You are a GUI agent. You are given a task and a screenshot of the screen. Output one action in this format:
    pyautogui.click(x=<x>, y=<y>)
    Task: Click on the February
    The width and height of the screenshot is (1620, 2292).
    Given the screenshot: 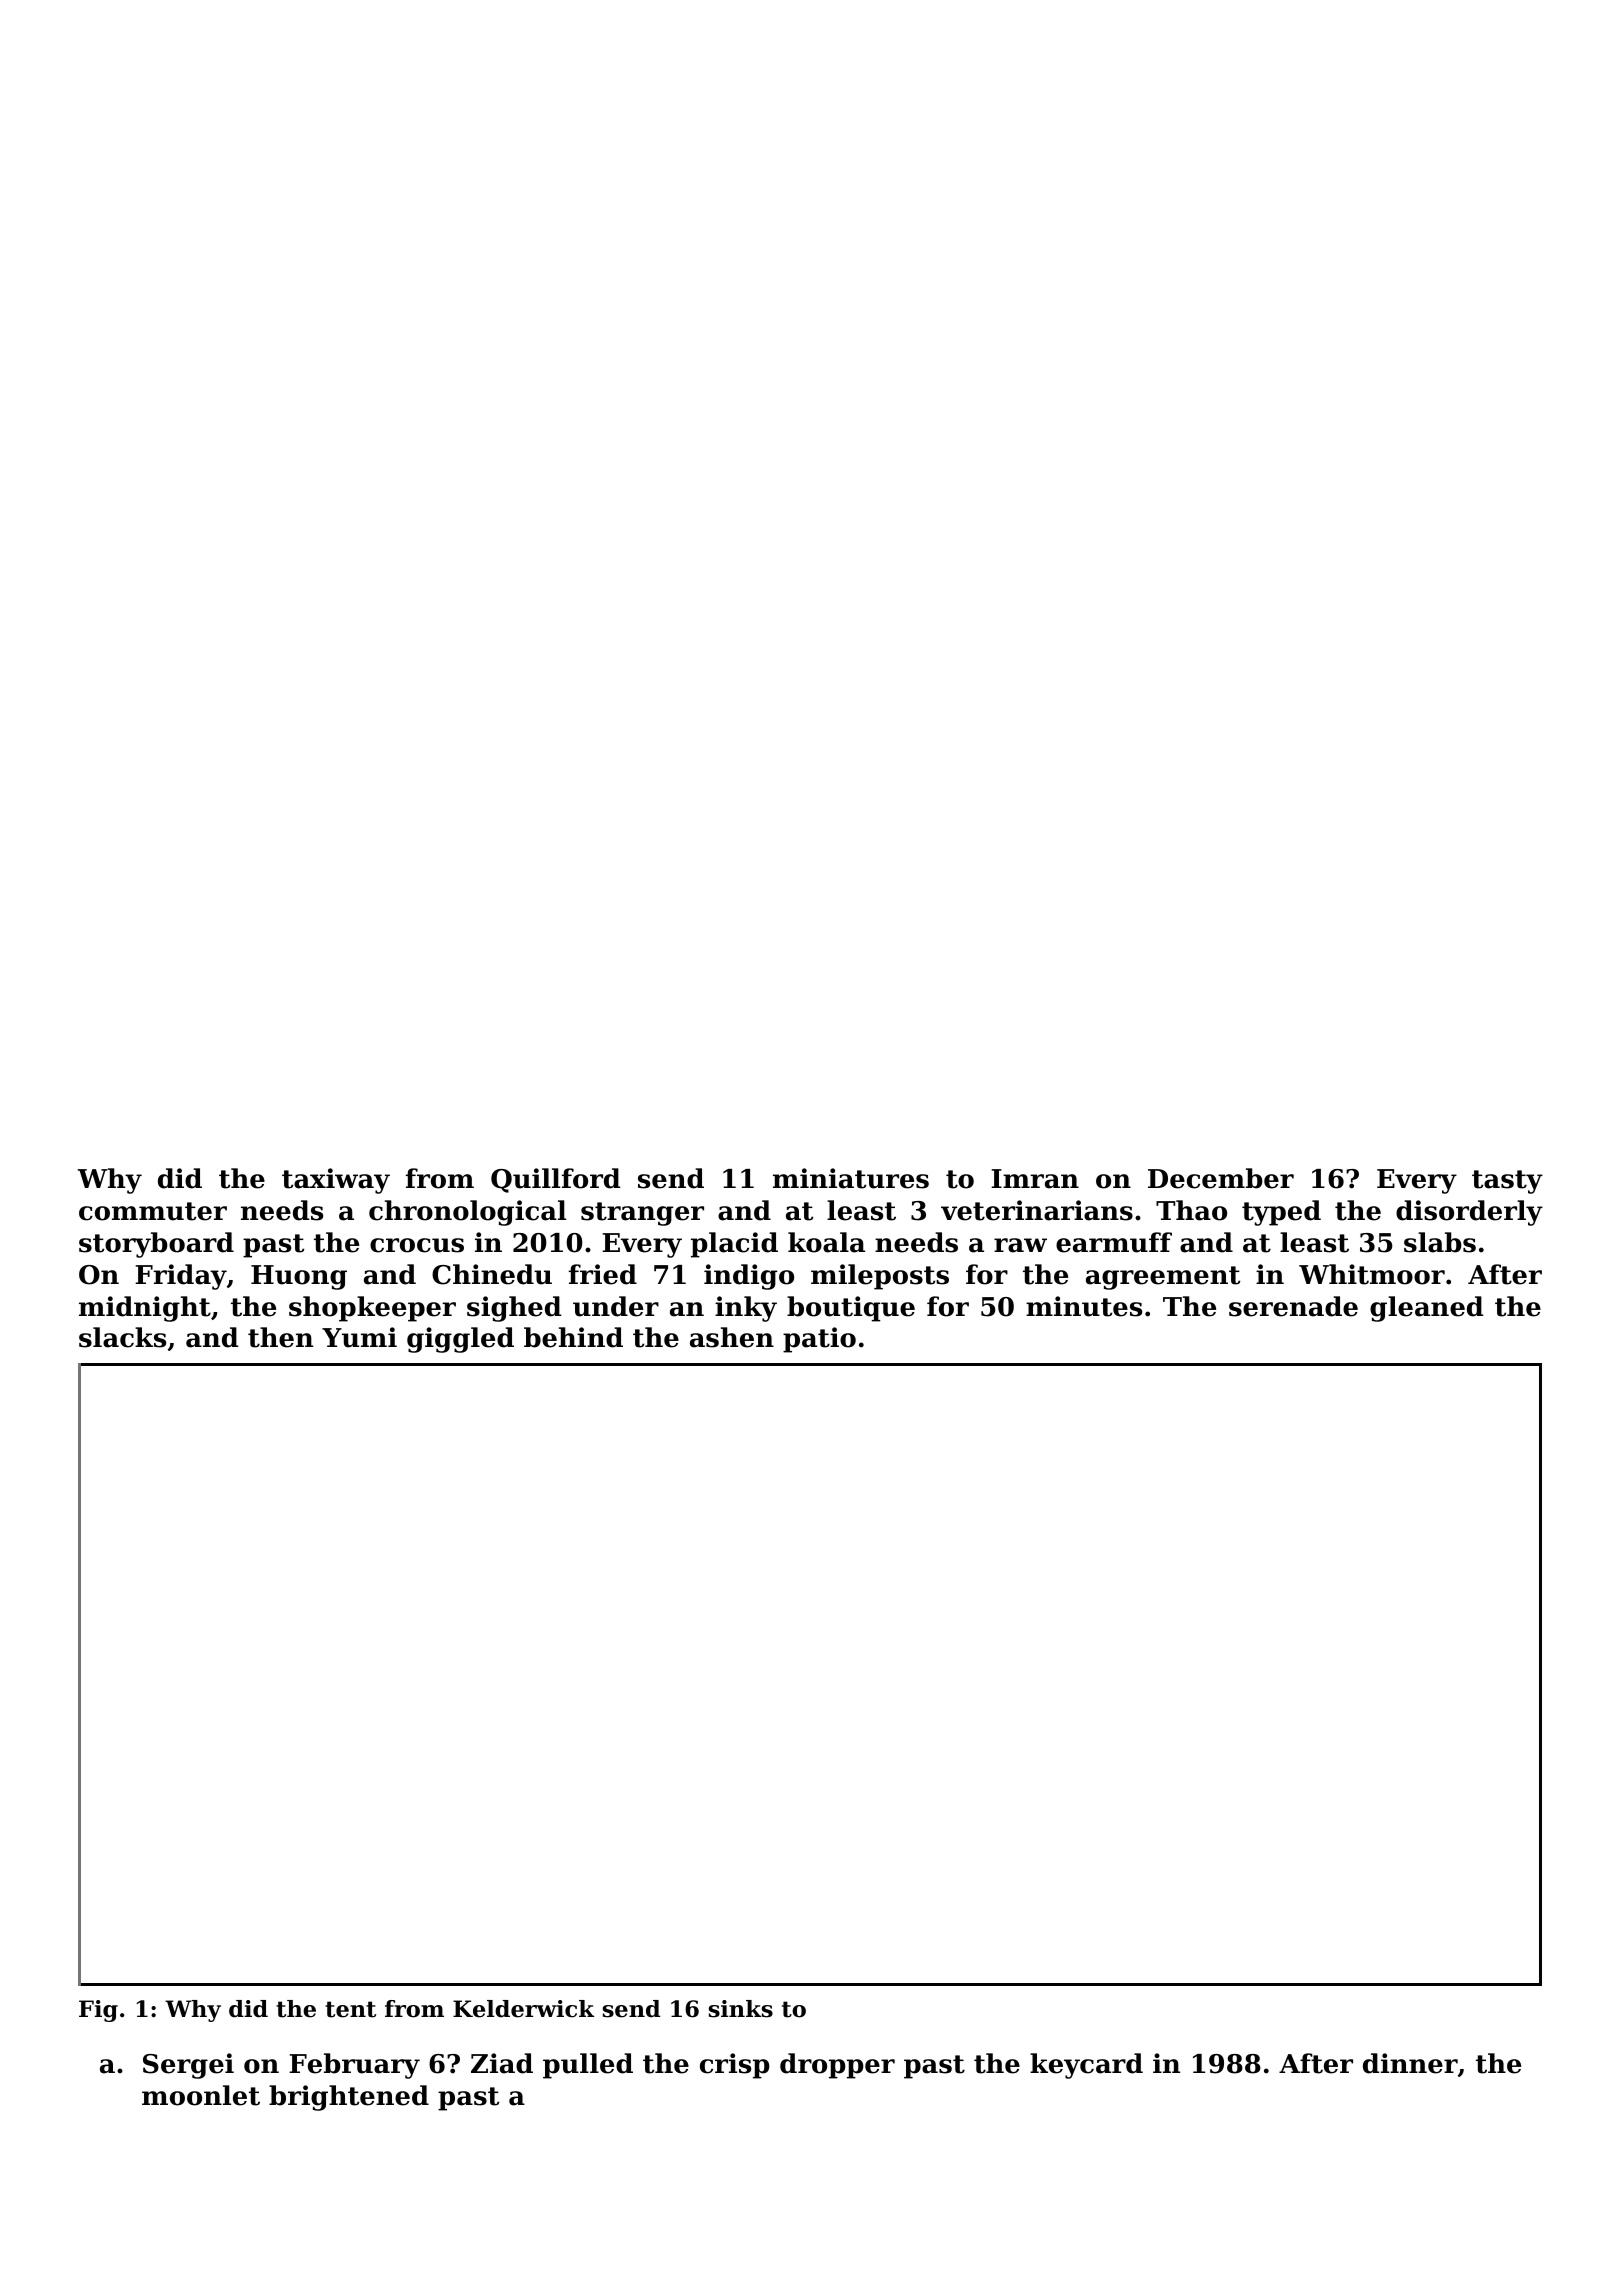 What is the action you would take?
    pyautogui.click(x=354, y=2066)
